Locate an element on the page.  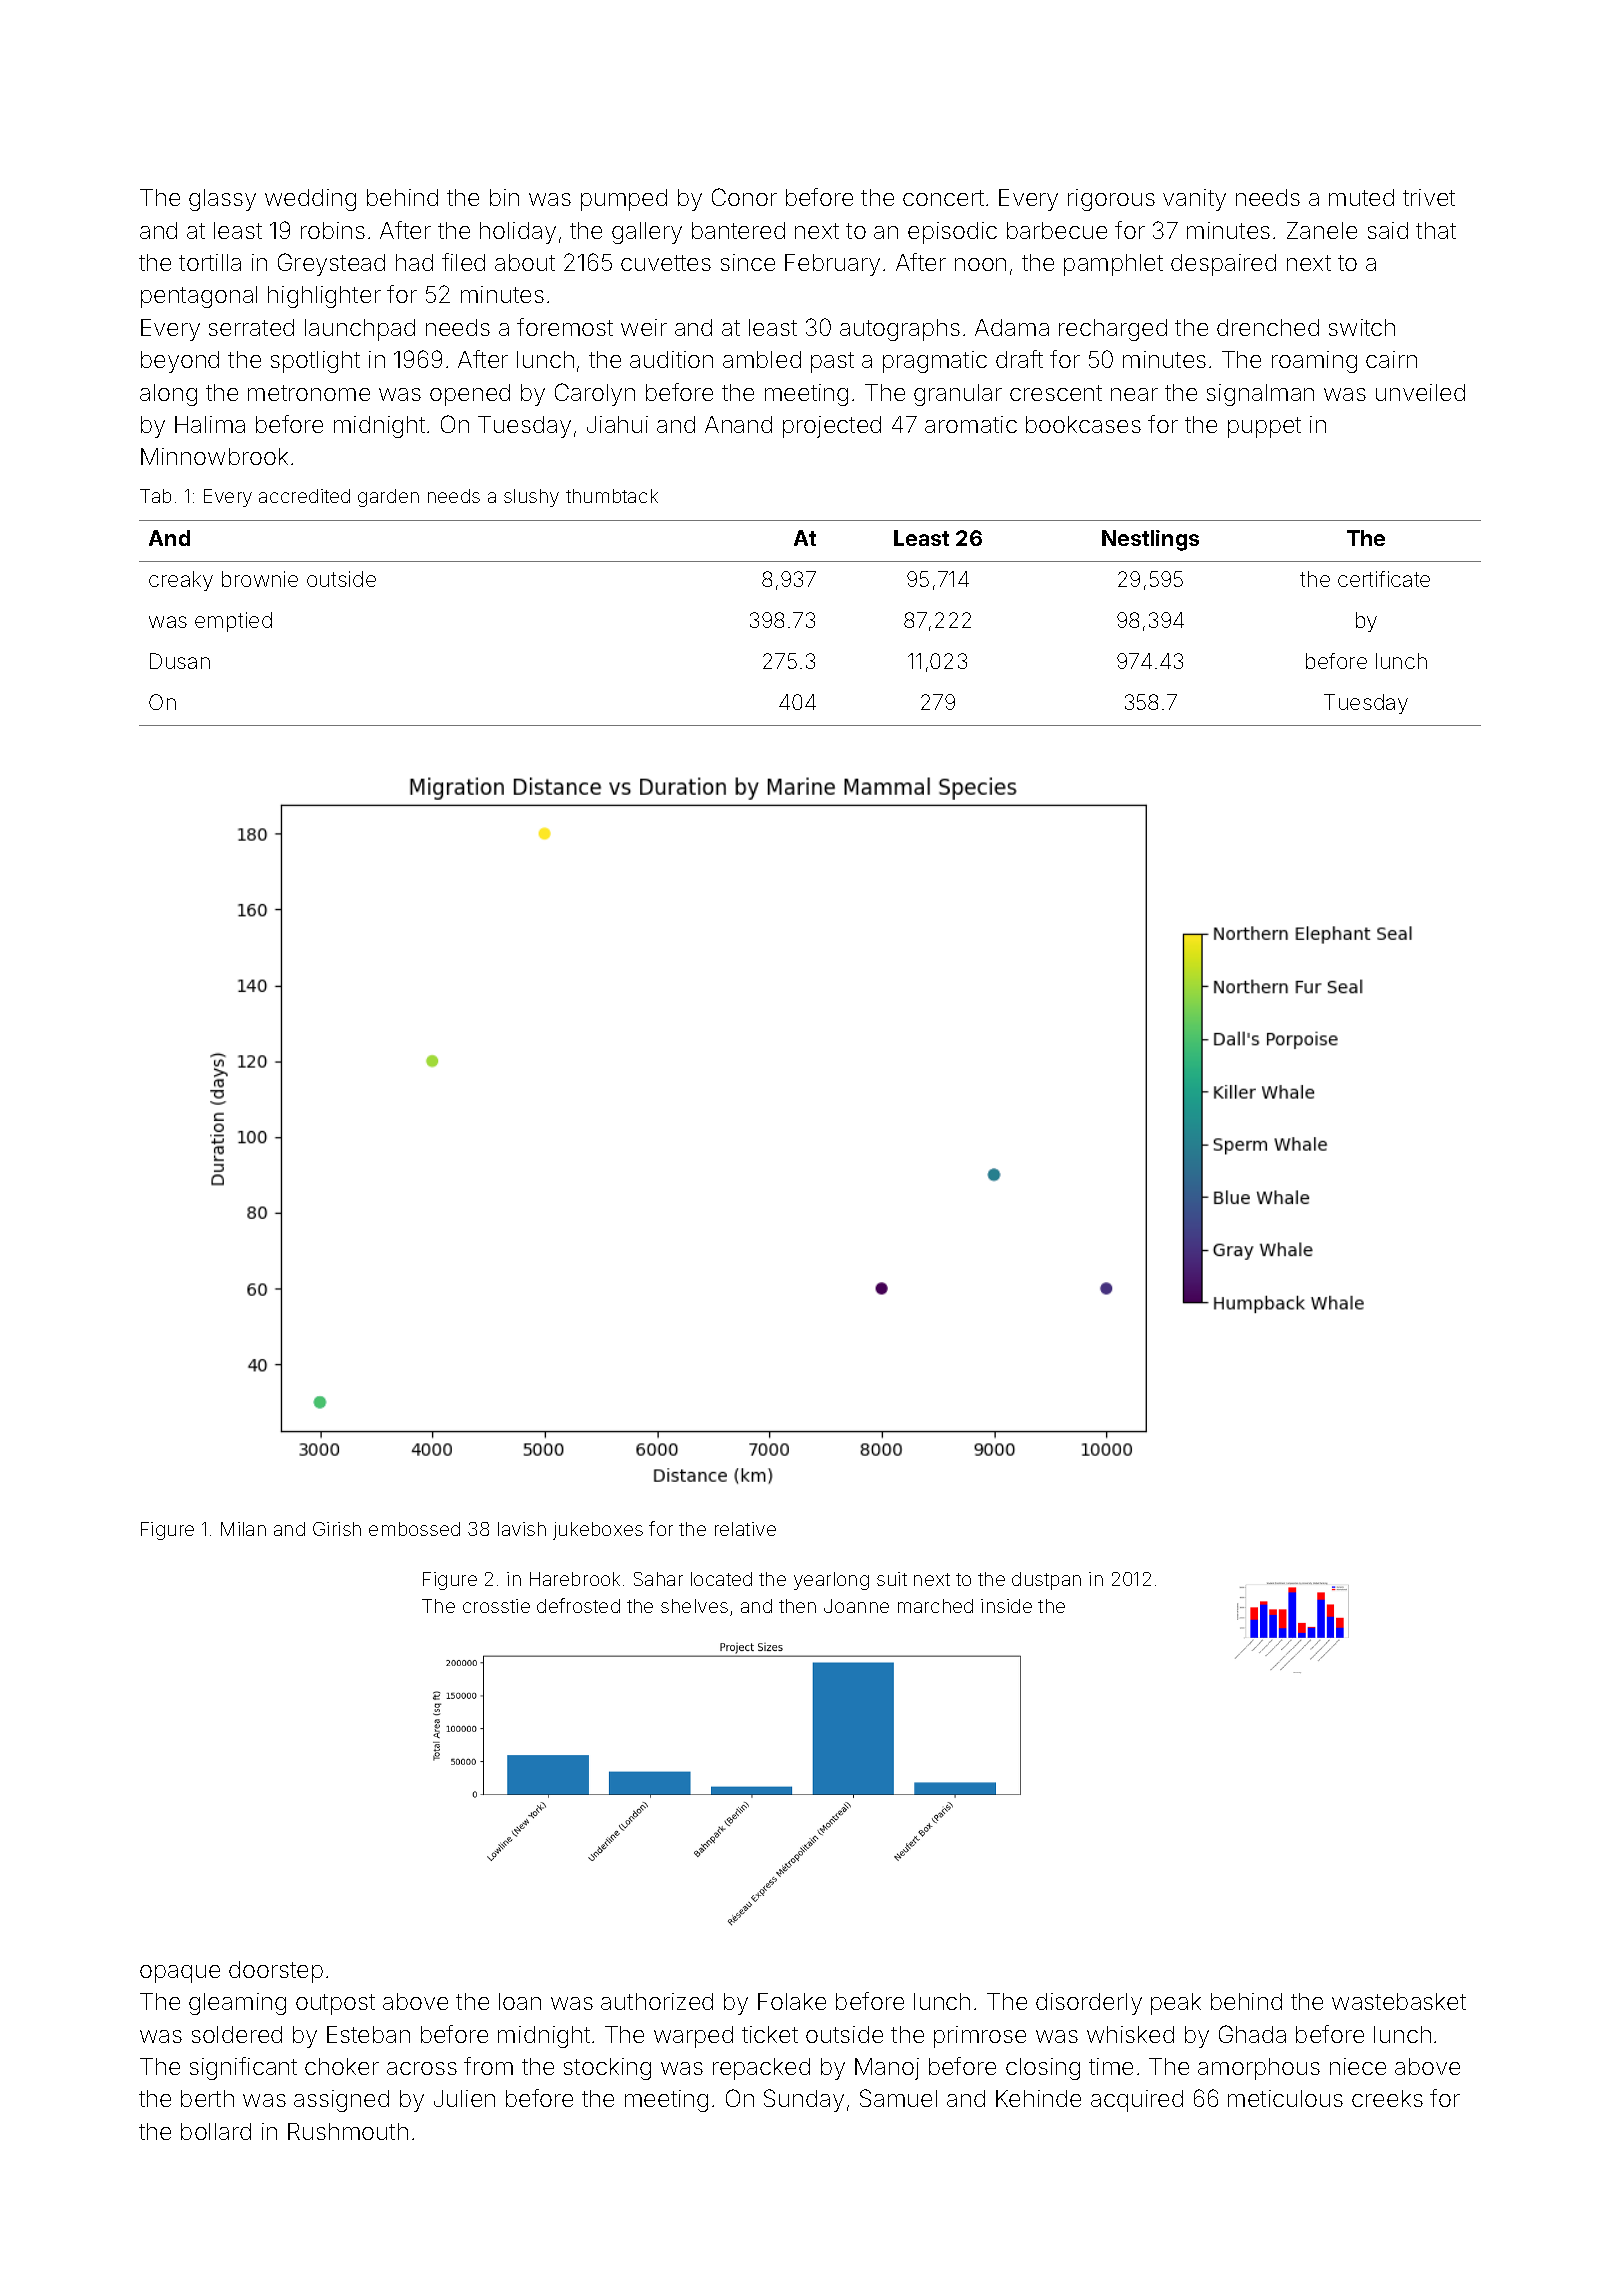
Julien is located at coordinates (464, 2098).
